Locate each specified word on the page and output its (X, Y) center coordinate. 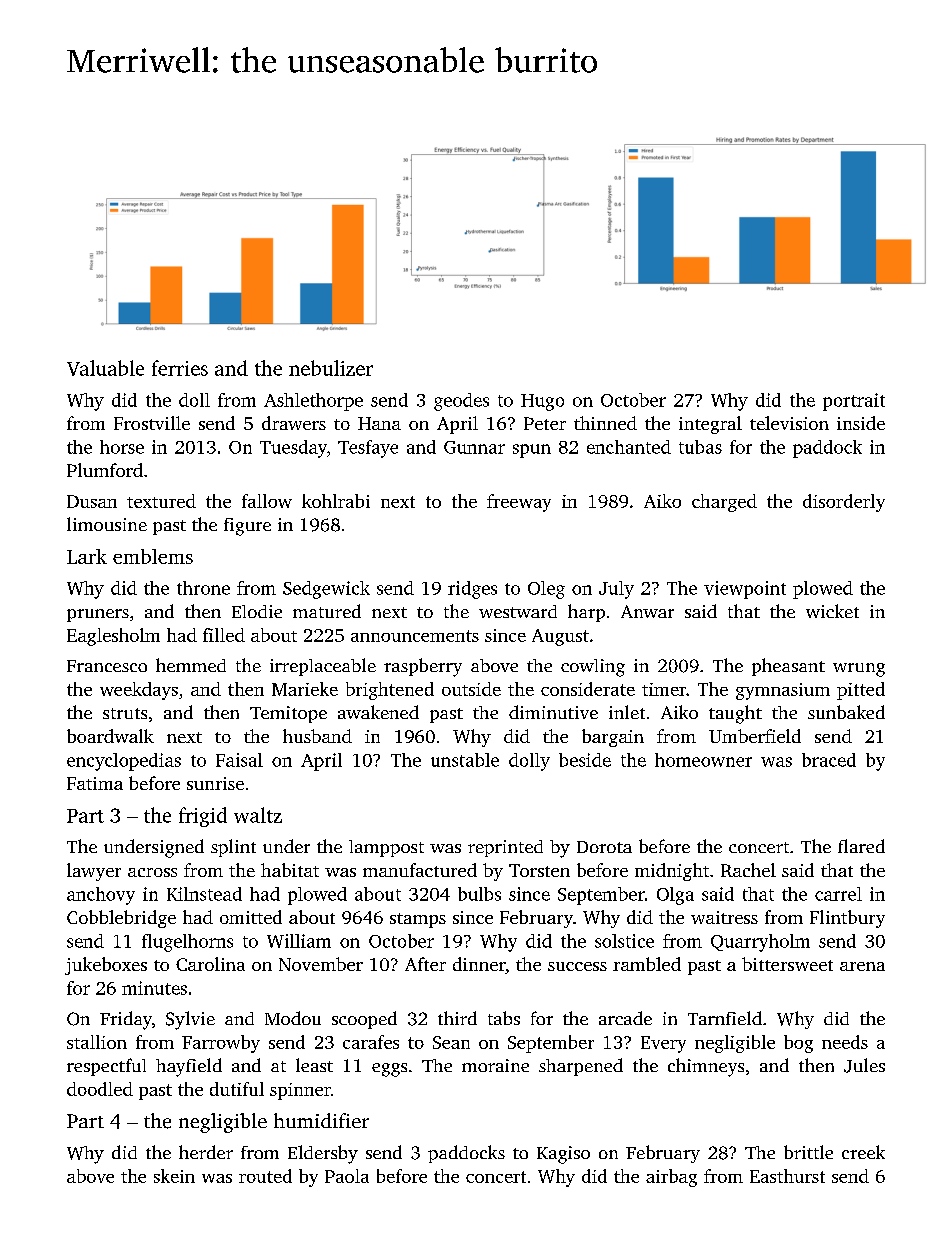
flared (861, 846)
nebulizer (331, 368)
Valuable (105, 368)
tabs (504, 1018)
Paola (347, 1176)
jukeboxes (106, 966)
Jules (864, 1065)
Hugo (542, 402)
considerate (588, 689)
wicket (832, 611)
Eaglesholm (113, 637)
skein (174, 1176)
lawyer (94, 872)
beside (585, 760)
